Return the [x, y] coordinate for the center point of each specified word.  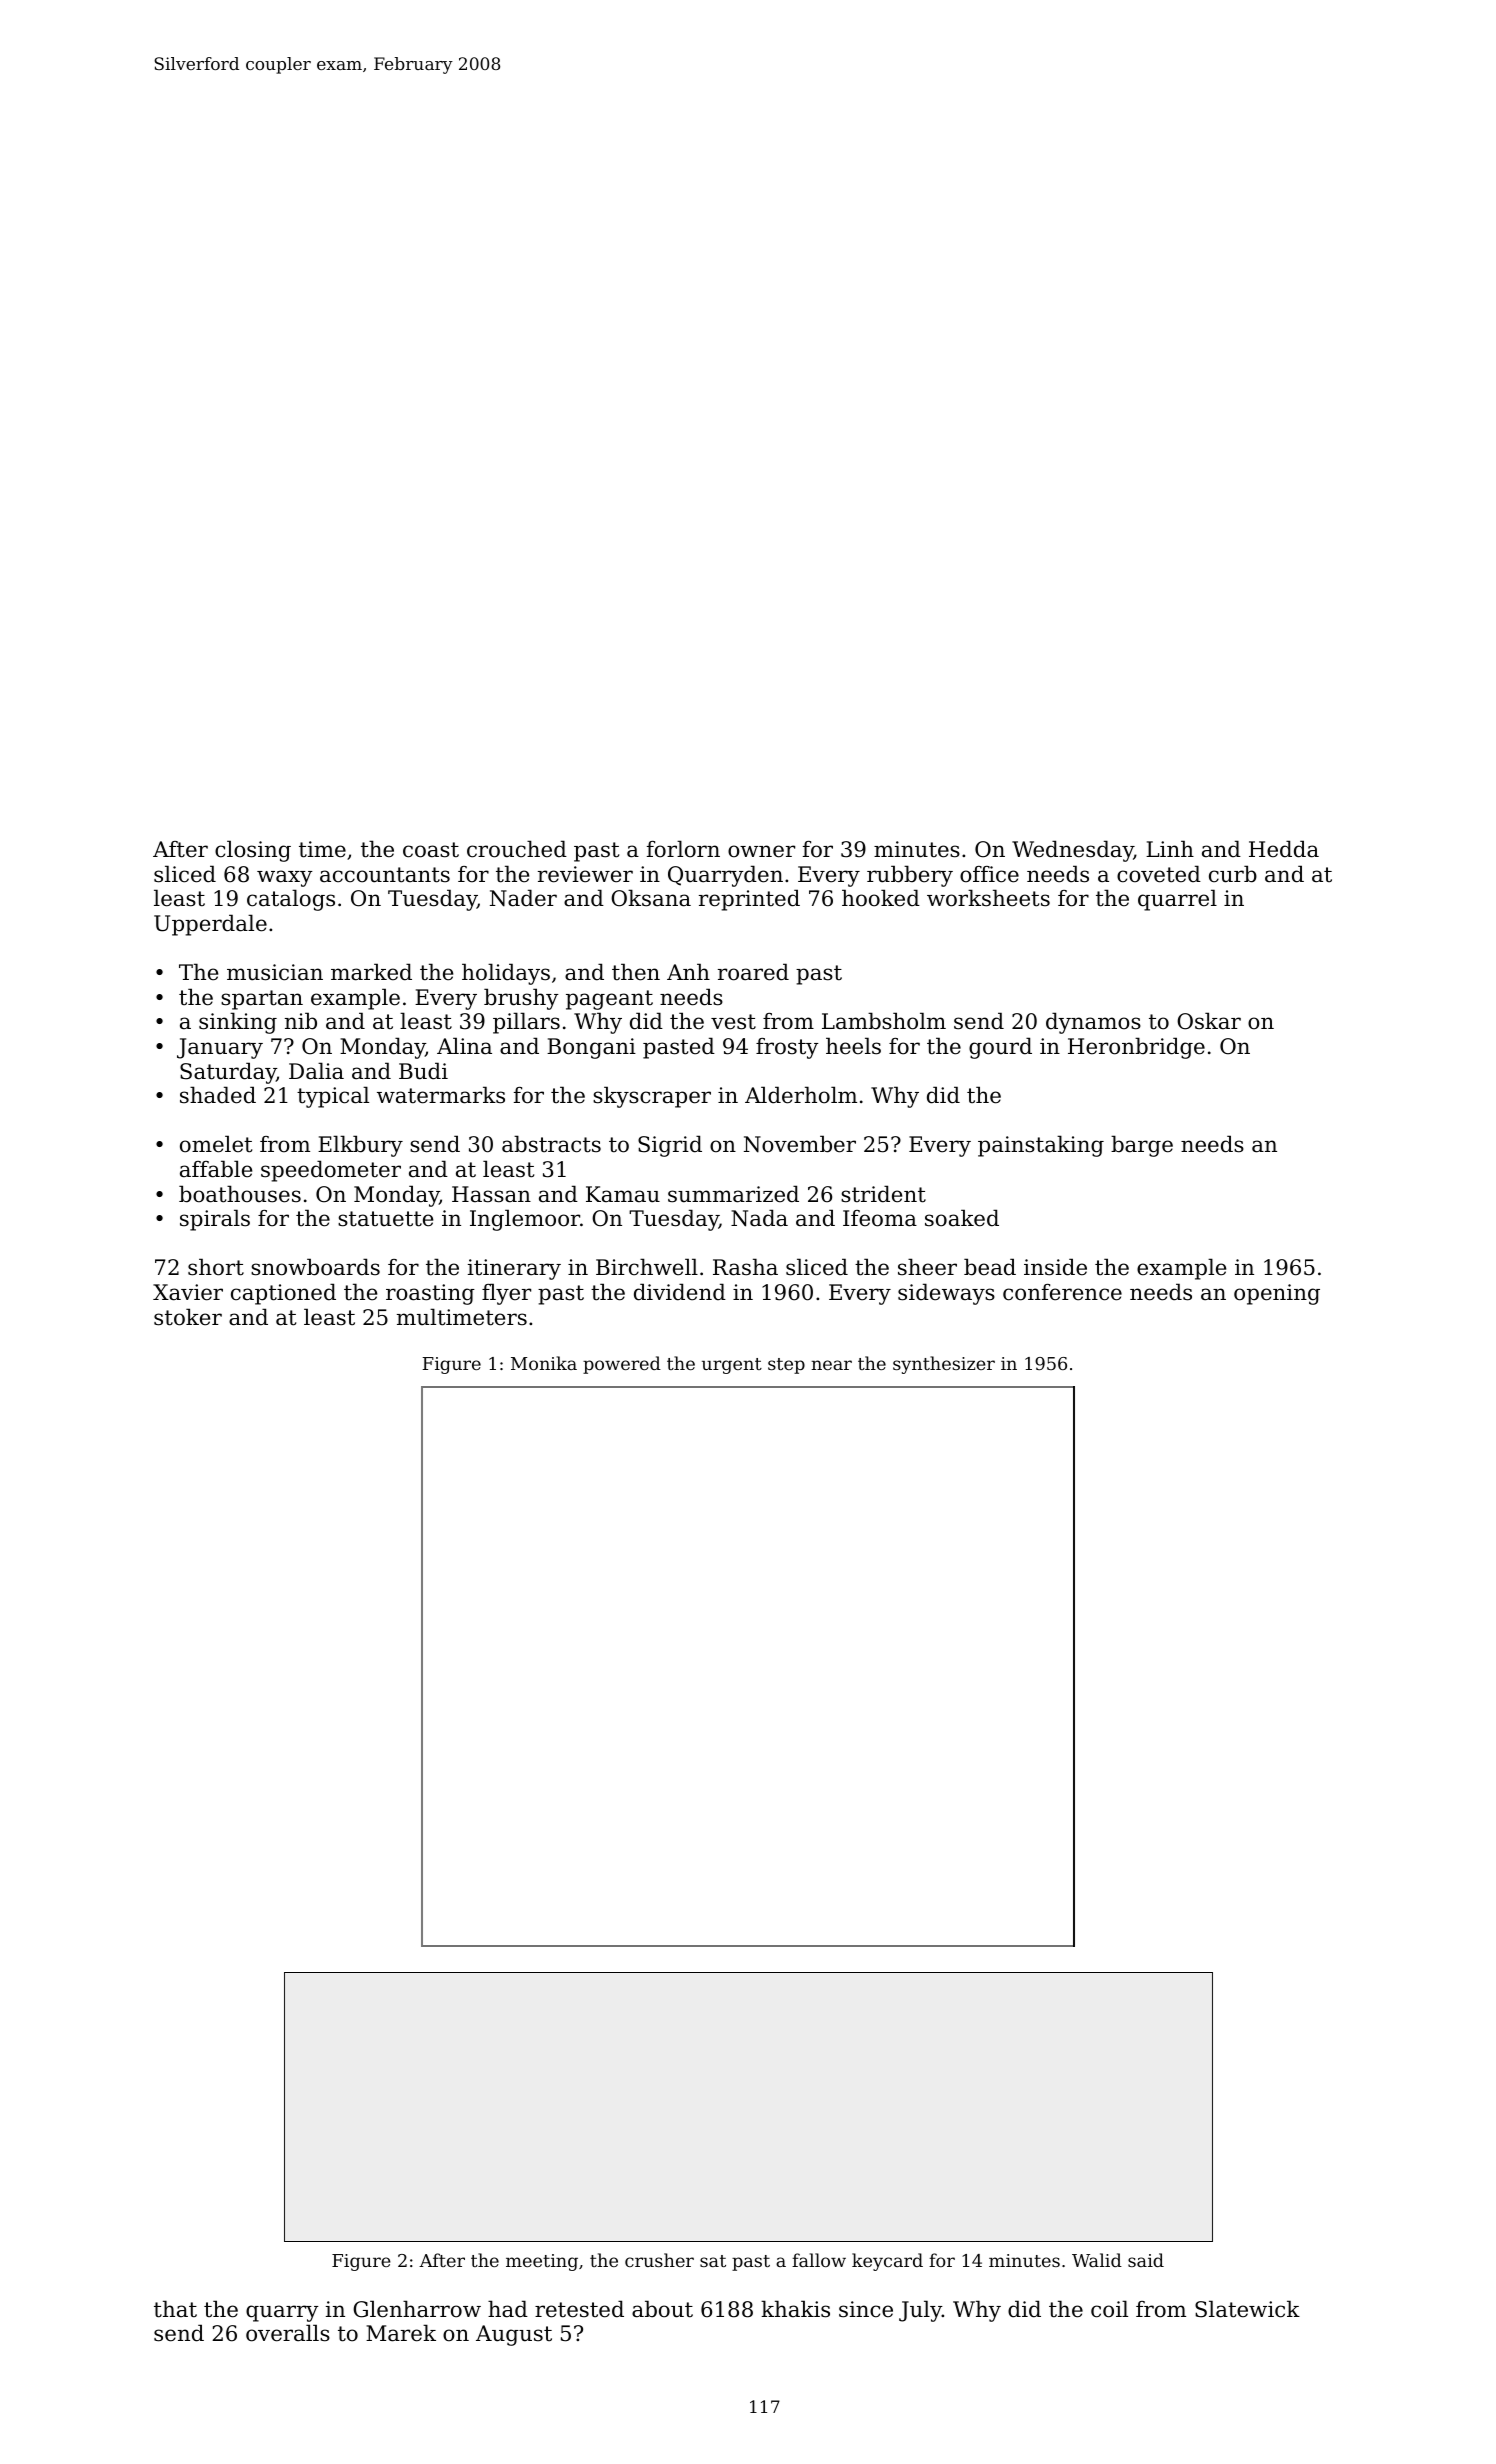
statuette [385, 1219]
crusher [659, 2260]
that [175, 2309]
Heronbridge [1136, 1048]
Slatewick [1247, 2309]
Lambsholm [884, 1021]
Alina [464, 1046]
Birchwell [647, 1267]
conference [1062, 1292]
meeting [542, 2262]
